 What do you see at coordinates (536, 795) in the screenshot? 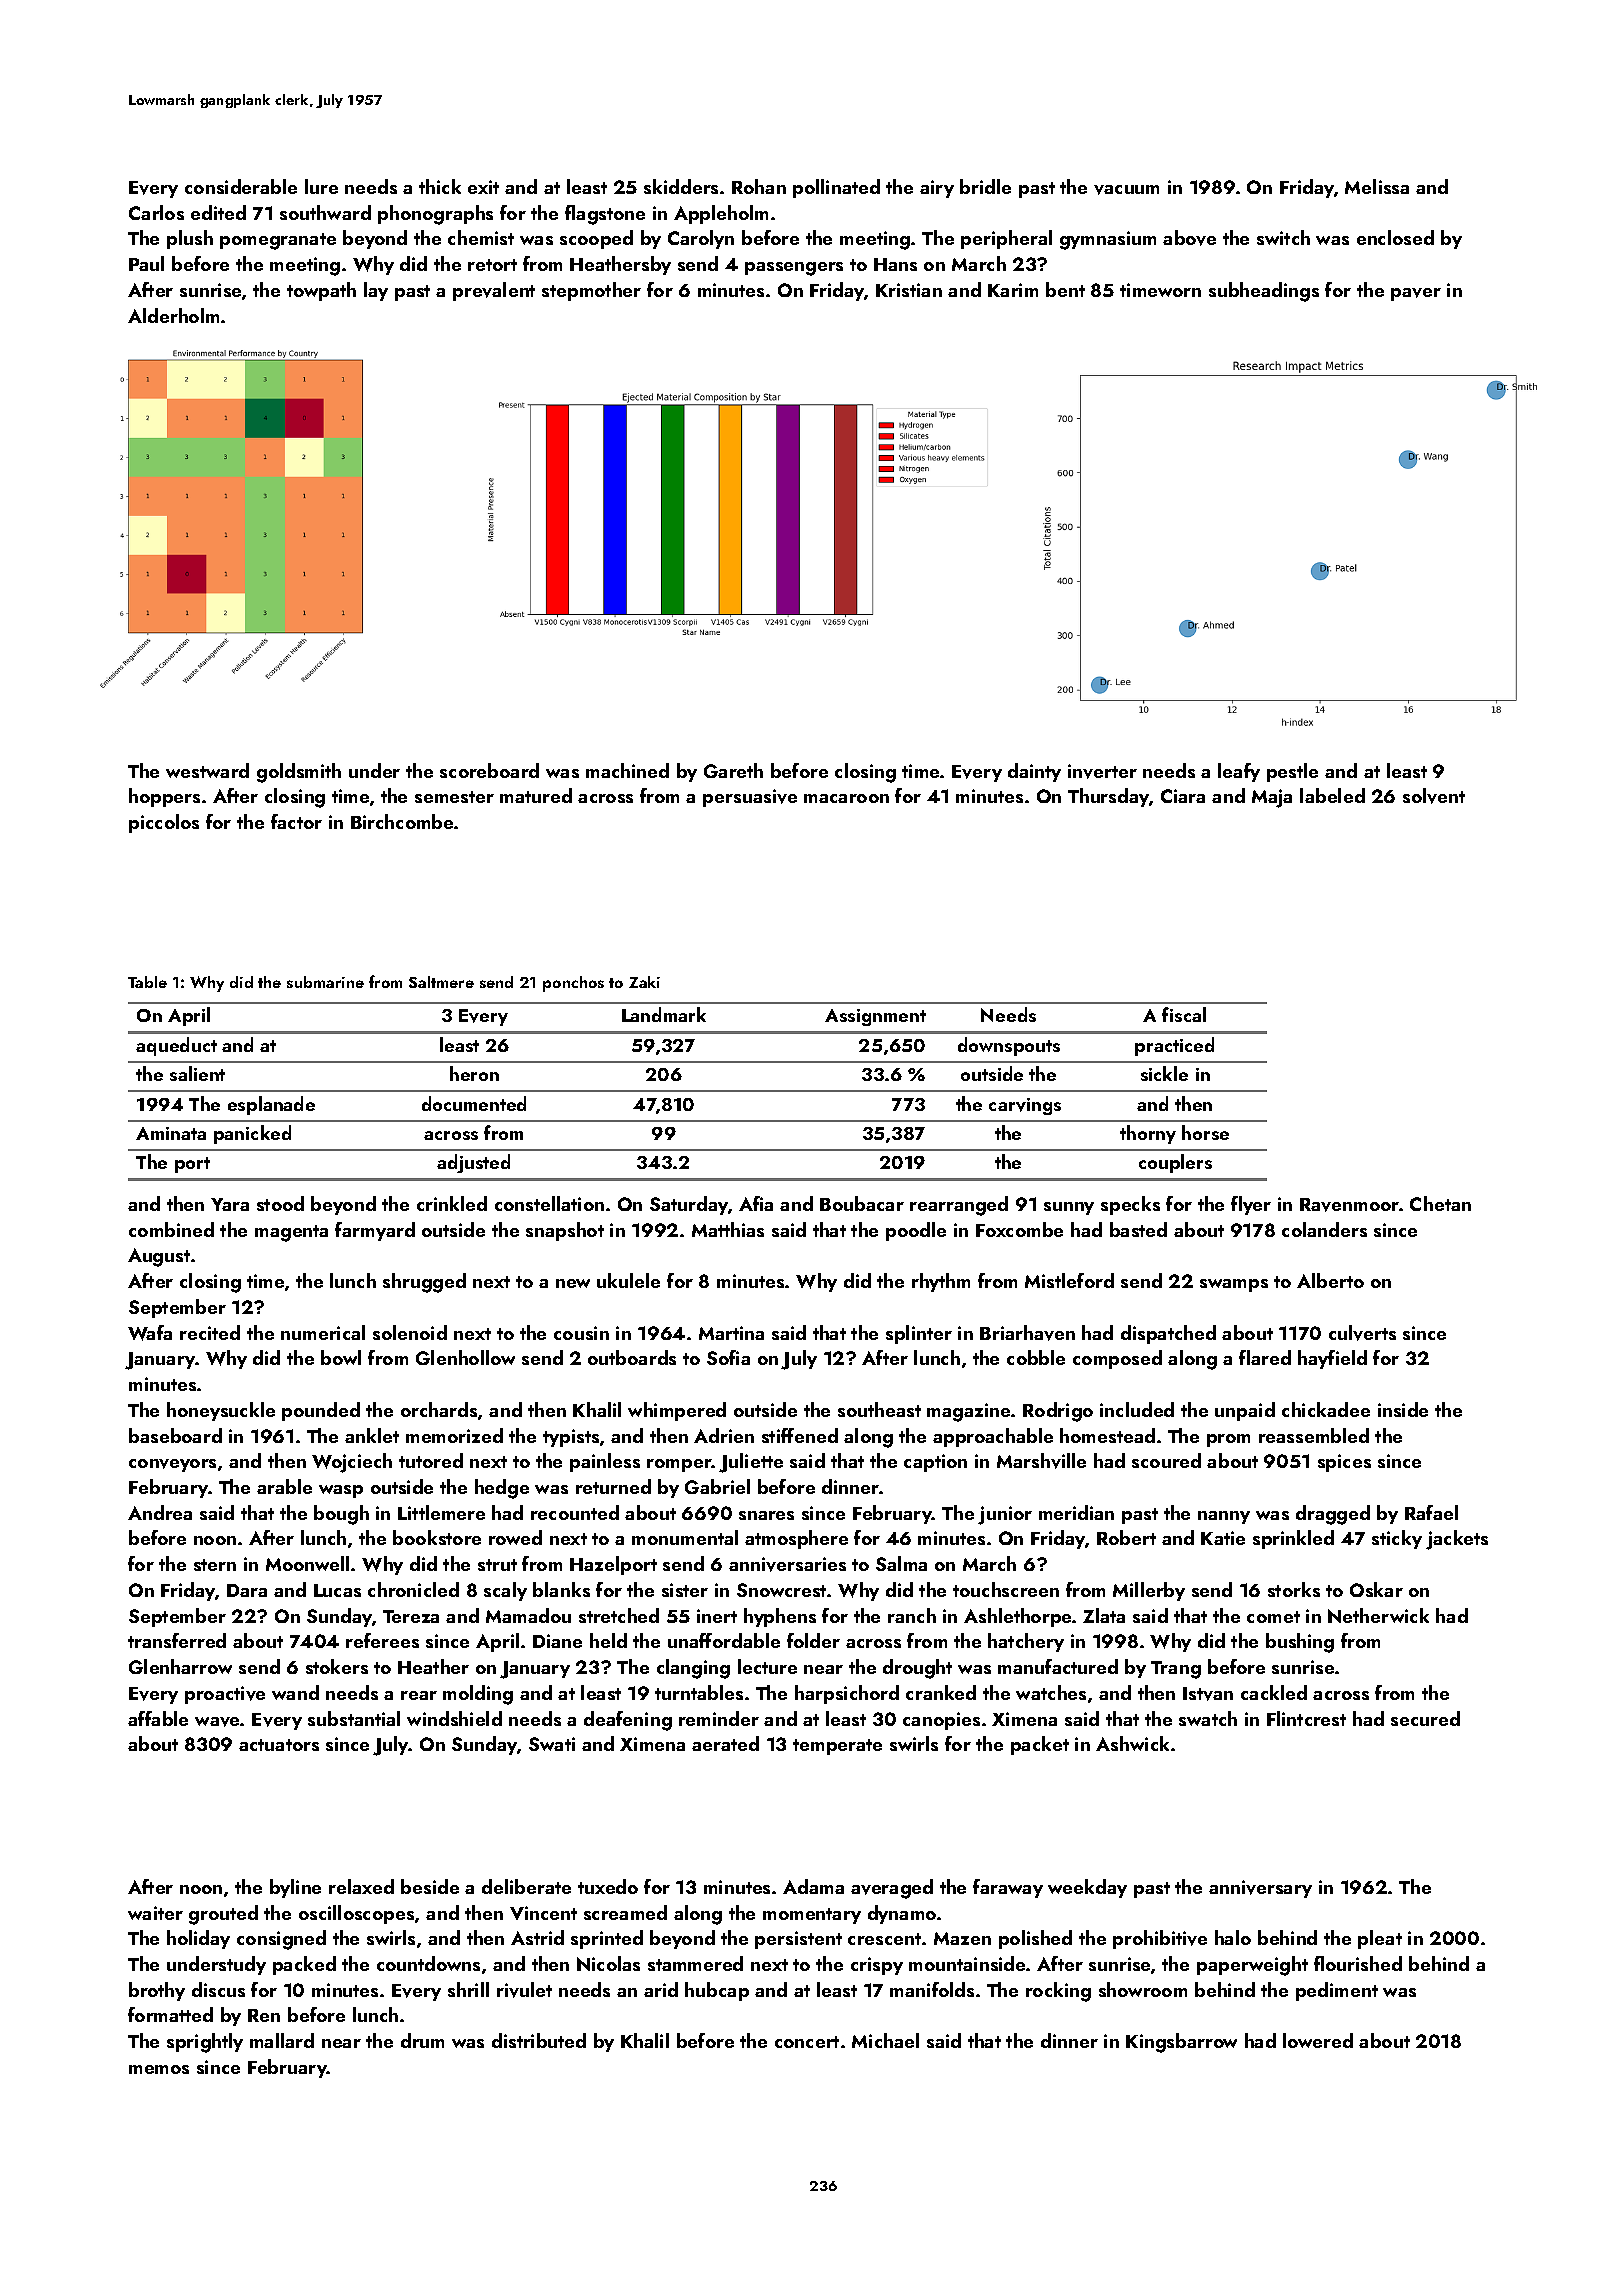
I see `matured` at bounding box center [536, 795].
